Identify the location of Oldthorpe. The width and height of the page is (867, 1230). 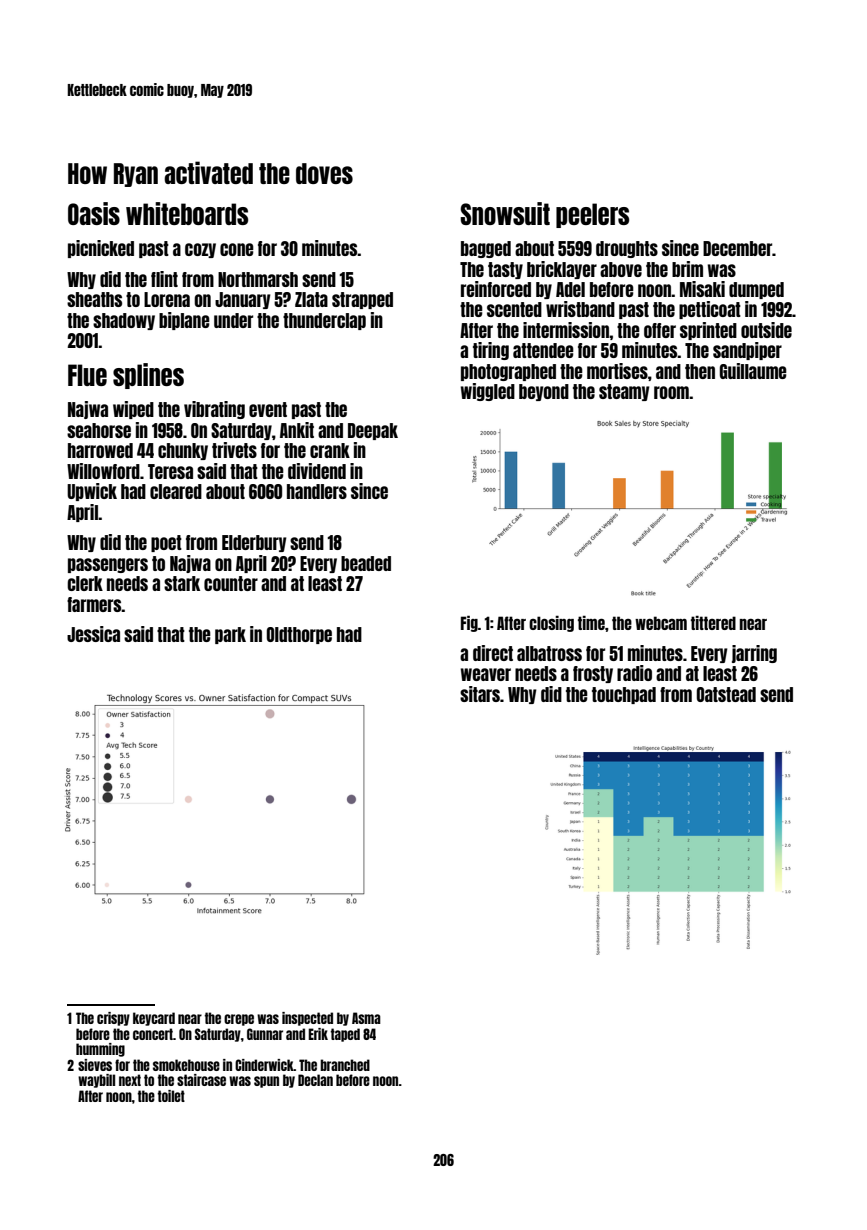
(299, 635).
